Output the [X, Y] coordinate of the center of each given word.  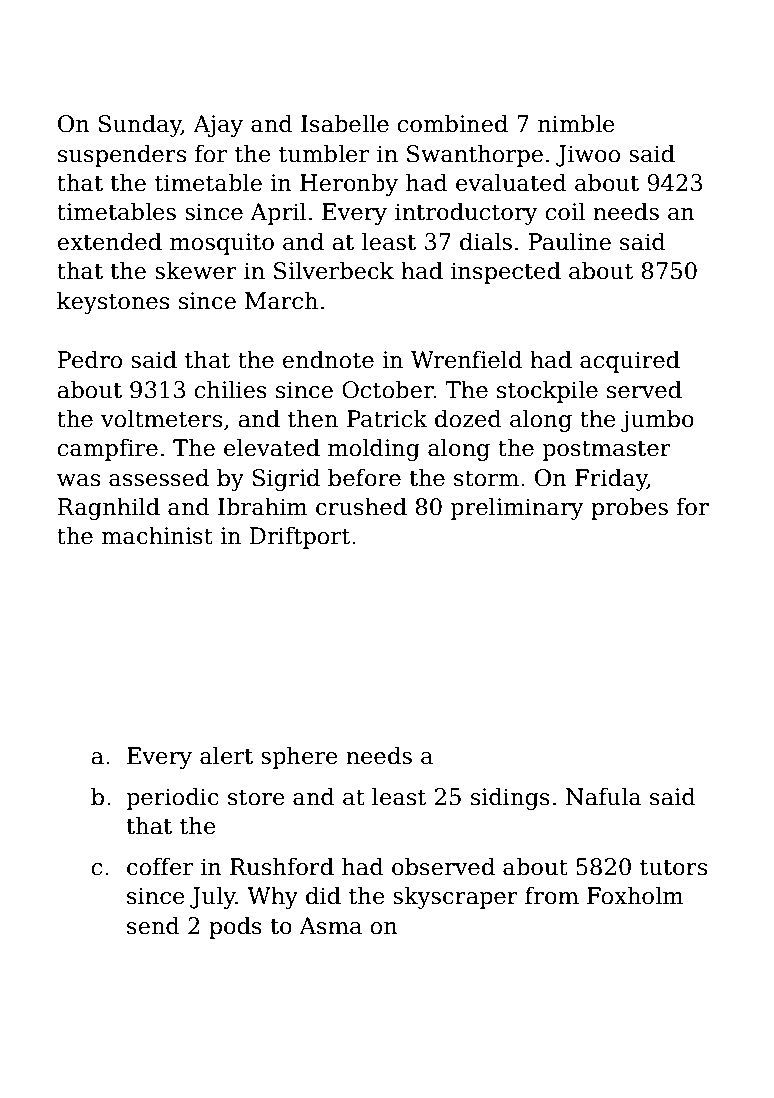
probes [629, 508]
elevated [272, 447]
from [552, 895]
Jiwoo [588, 156]
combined [452, 123]
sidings [510, 798]
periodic [172, 798]
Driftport [300, 537]
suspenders [122, 155]
